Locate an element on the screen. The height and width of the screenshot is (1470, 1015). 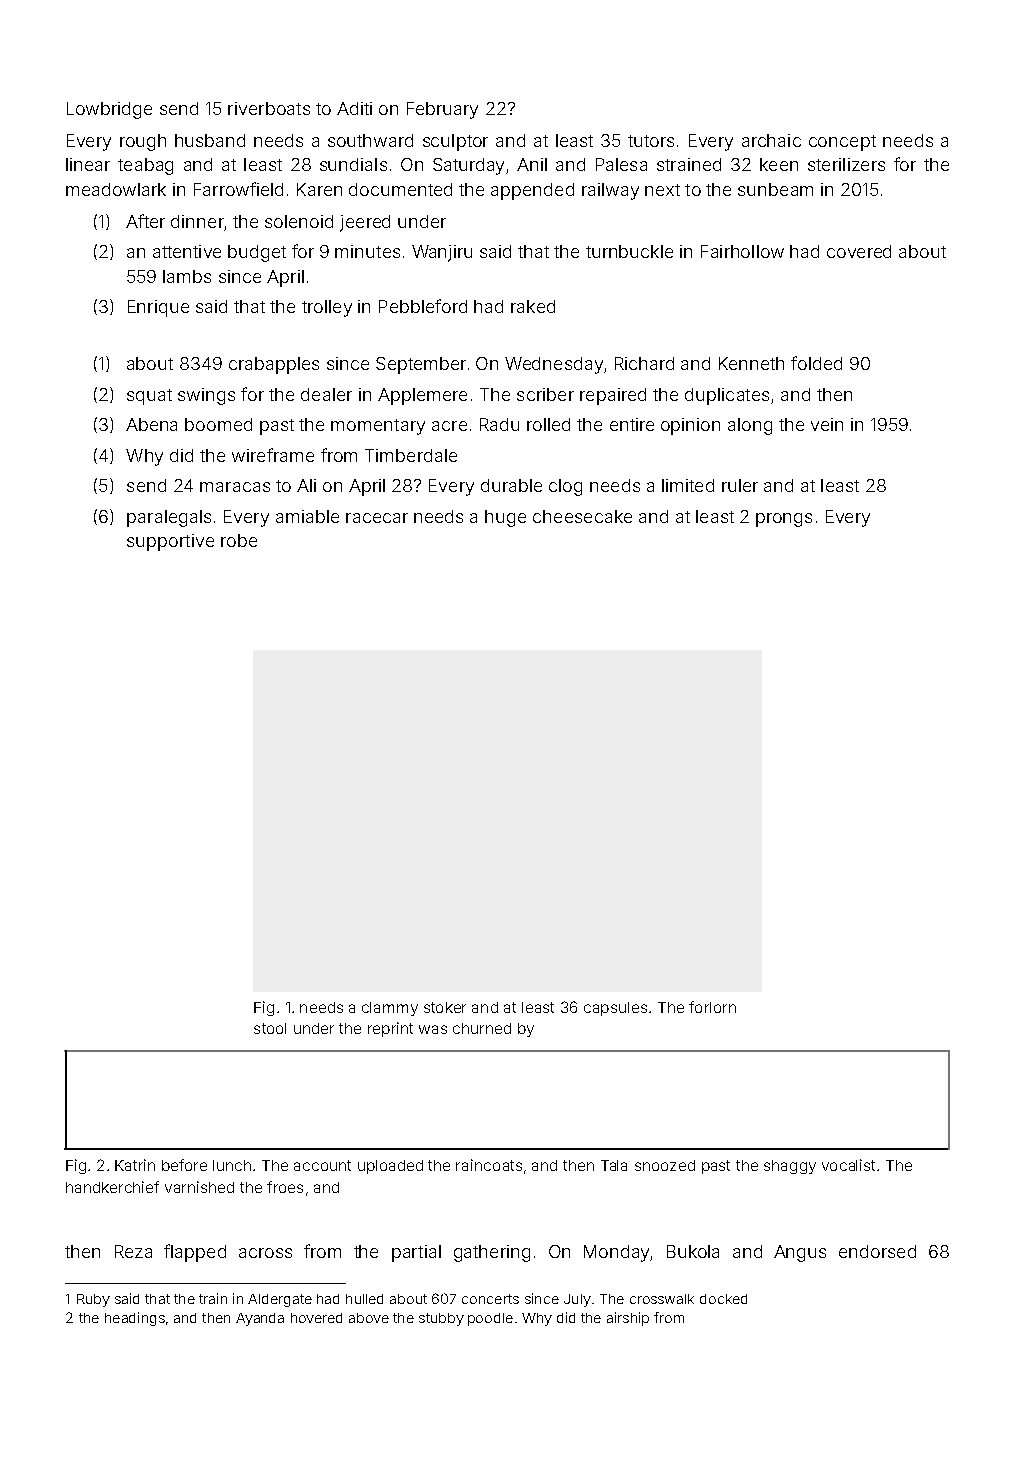
varnished is located at coordinates (199, 1187).
